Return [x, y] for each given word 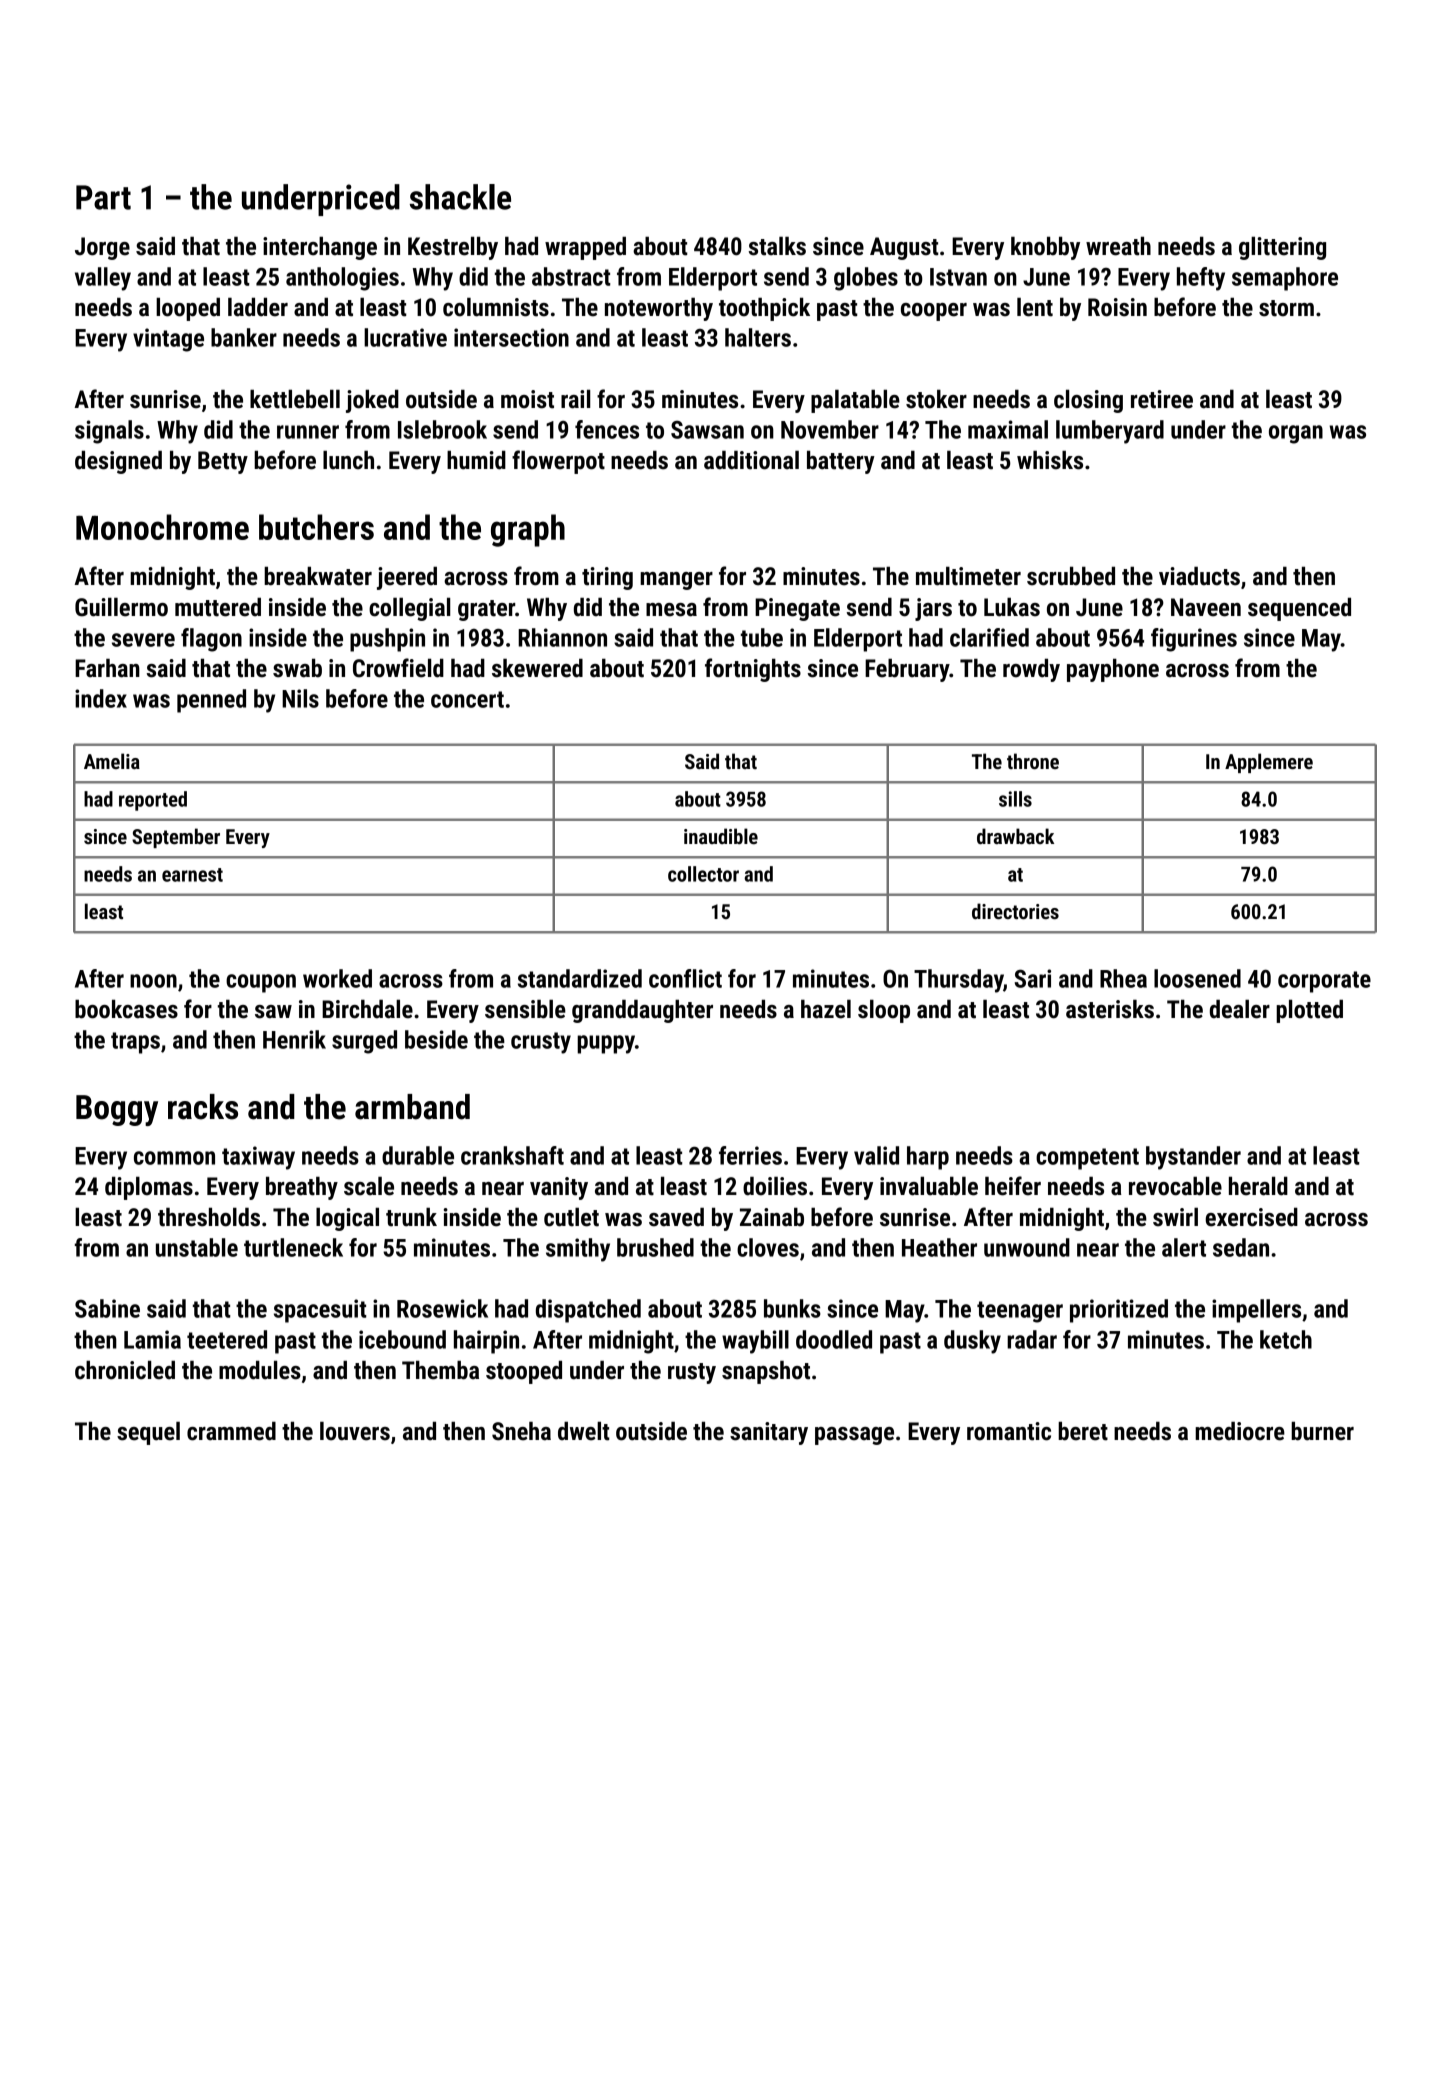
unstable [197, 1247]
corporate [1324, 982]
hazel [826, 1009]
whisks [1050, 460]
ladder [258, 307]
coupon [261, 983]
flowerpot [558, 462]
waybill [755, 1342]
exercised [1251, 1217]
